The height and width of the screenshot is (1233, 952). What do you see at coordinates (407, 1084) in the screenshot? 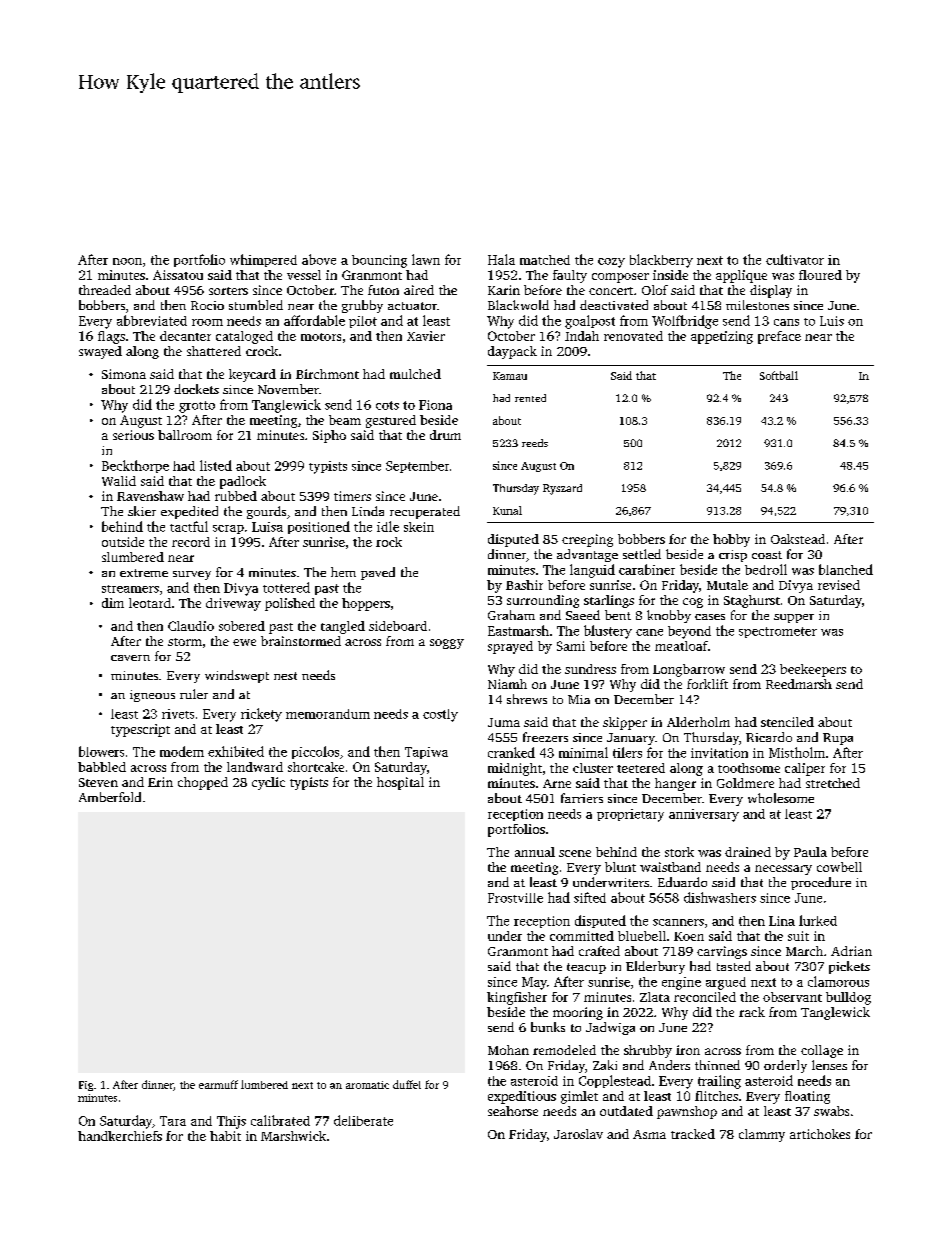
I see `duffel` at bounding box center [407, 1084].
